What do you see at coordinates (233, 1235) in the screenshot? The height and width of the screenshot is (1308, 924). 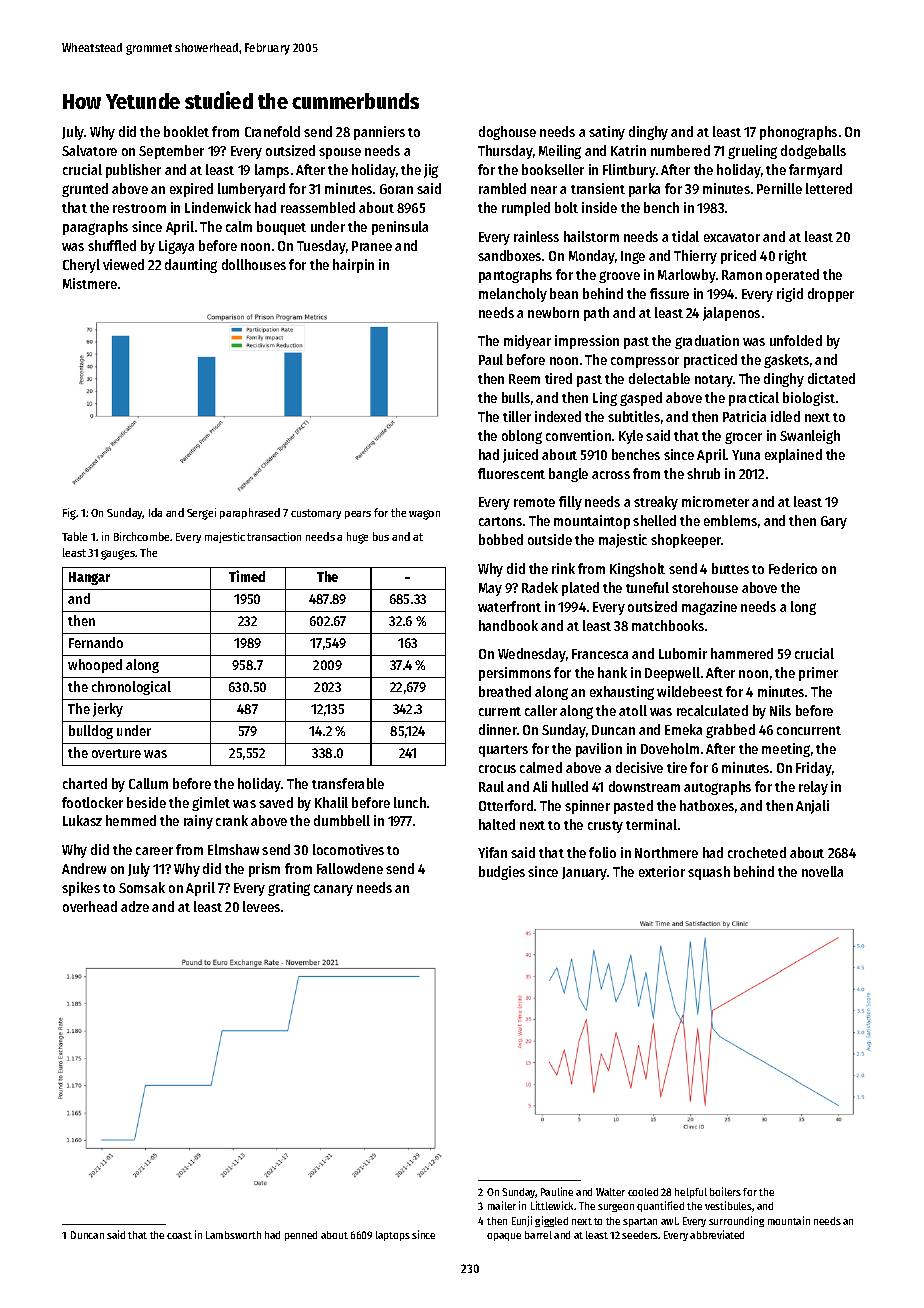 I see `Lambsworth` at bounding box center [233, 1235].
